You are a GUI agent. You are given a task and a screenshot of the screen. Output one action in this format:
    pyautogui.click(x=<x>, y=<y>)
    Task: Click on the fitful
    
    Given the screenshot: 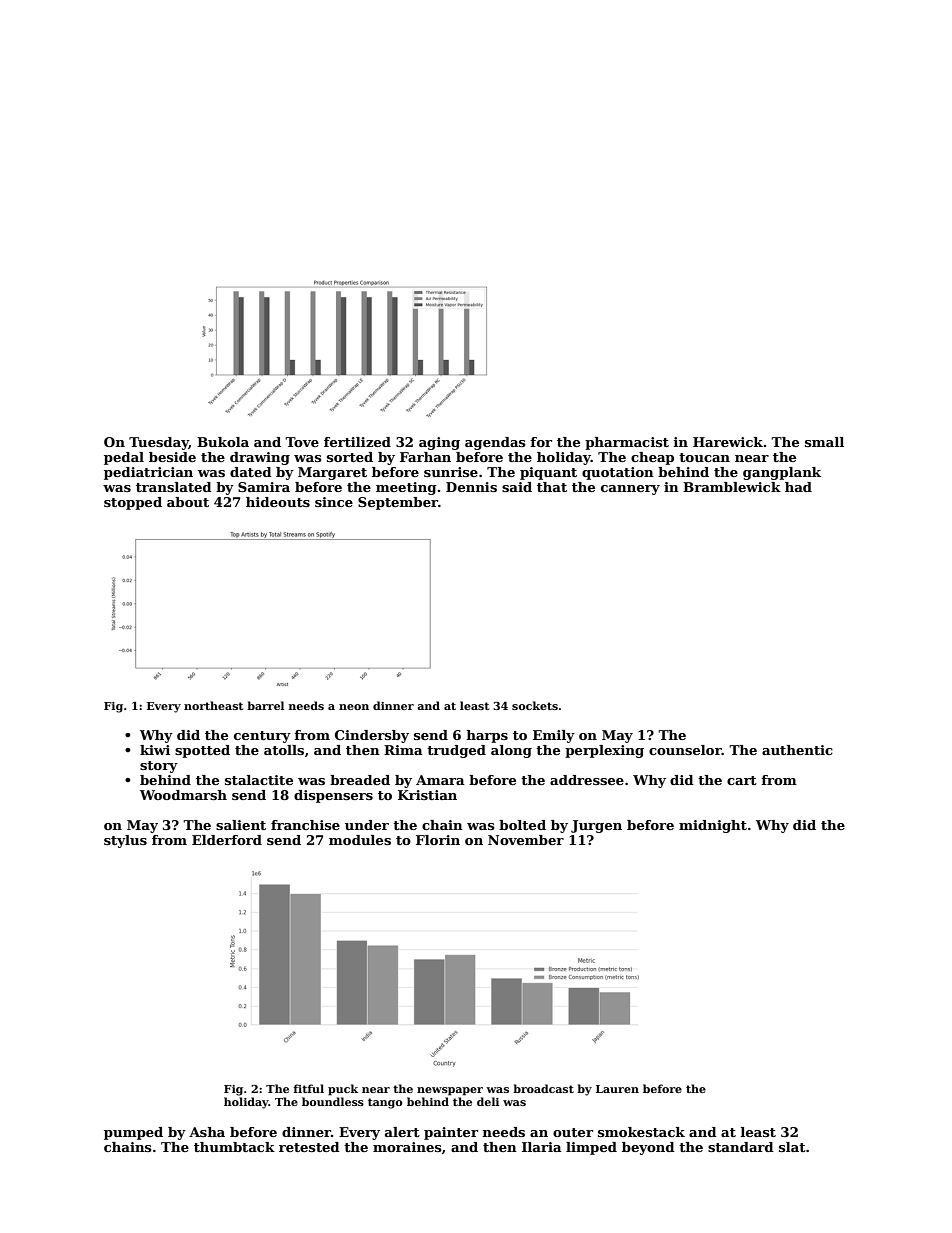 What is the action you would take?
    pyautogui.click(x=309, y=1088)
